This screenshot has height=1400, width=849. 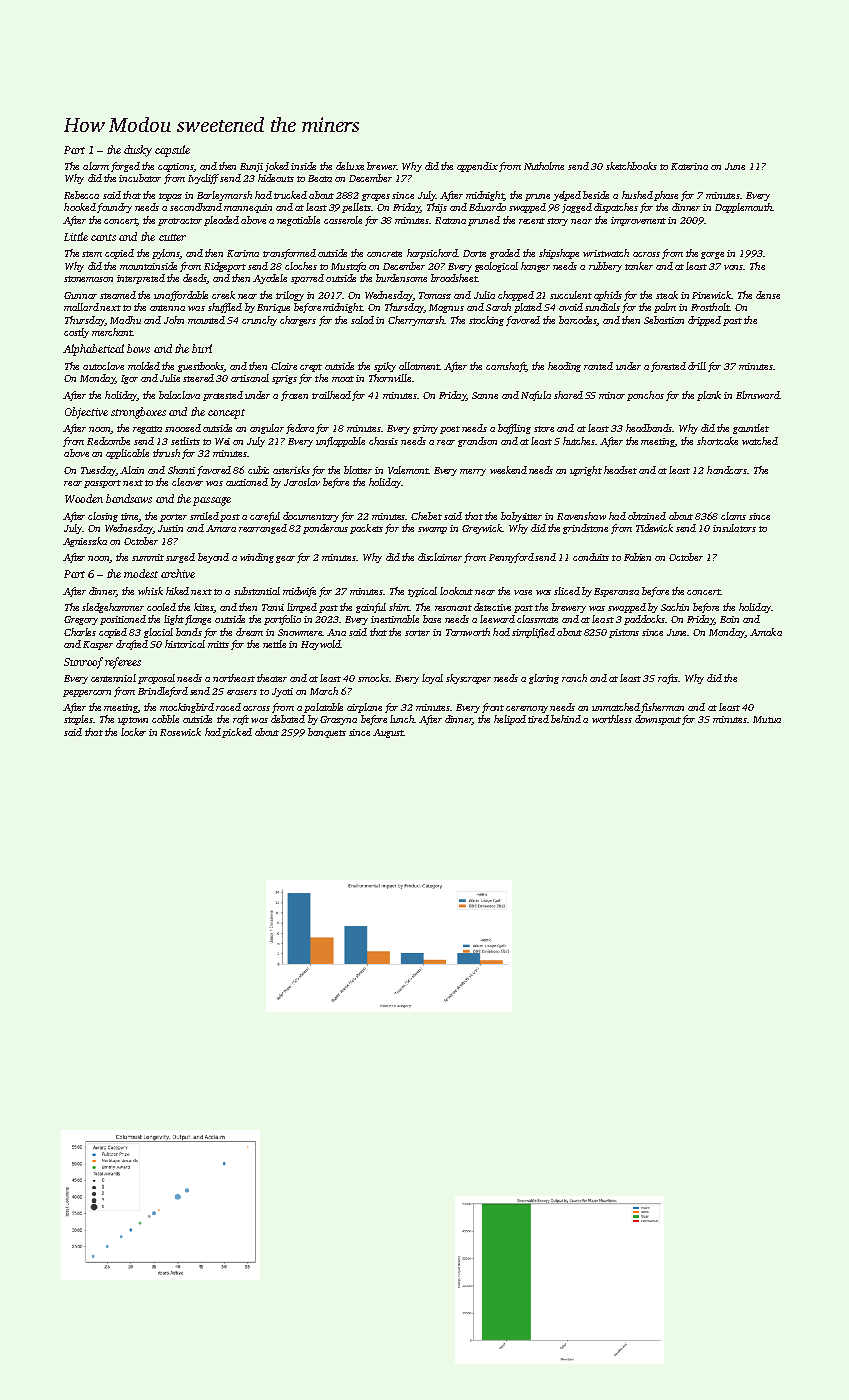 I want to click on porter, so click(x=173, y=518).
